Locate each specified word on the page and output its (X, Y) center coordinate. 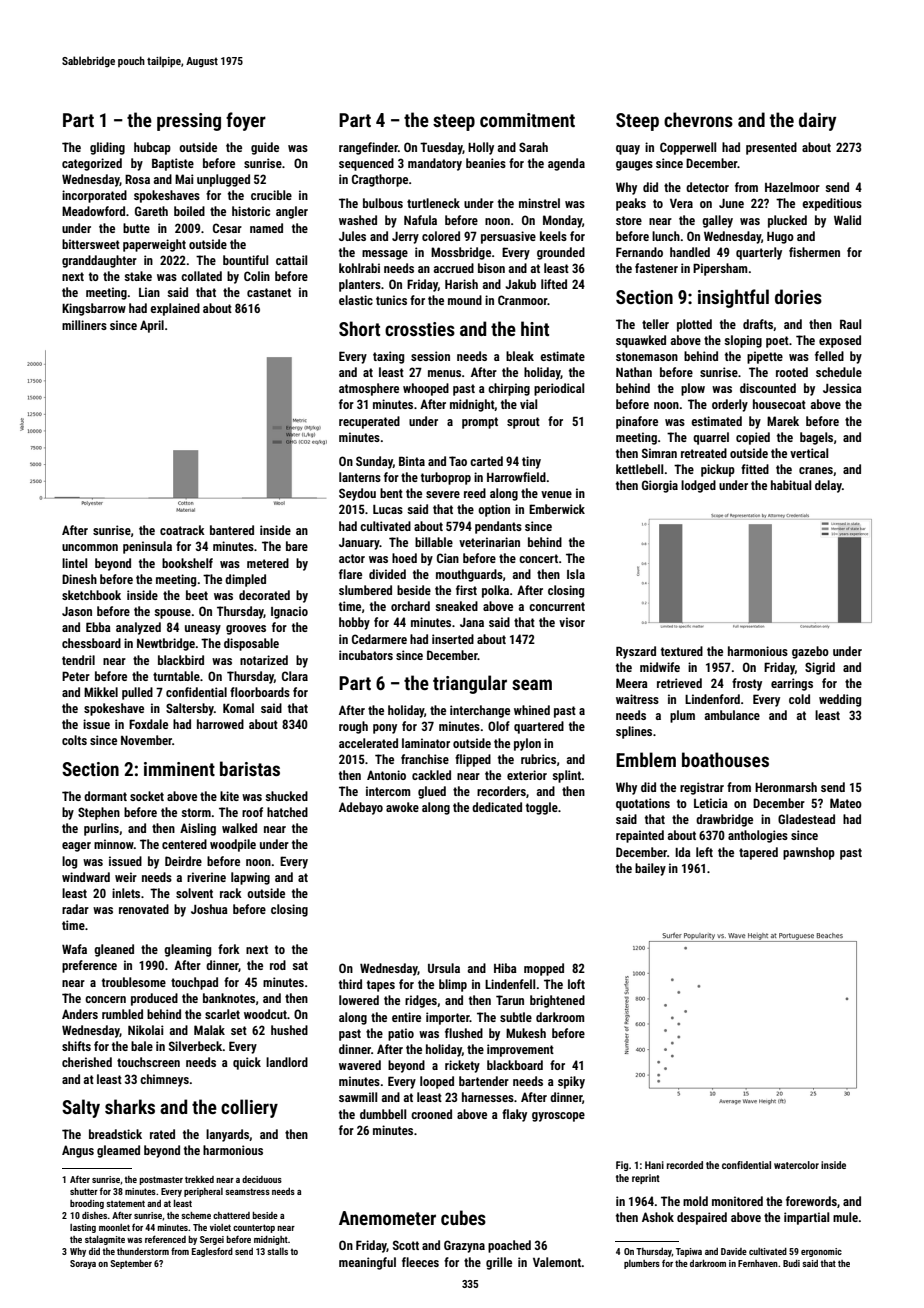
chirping (509, 389)
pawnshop (809, 853)
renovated (144, 909)
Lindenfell (510, 984)
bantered (232, 530)
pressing (189, 122)
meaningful (367, 1263)
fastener (656, 268)
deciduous (262, 1179)
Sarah (533, 147)
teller (655, 324)
